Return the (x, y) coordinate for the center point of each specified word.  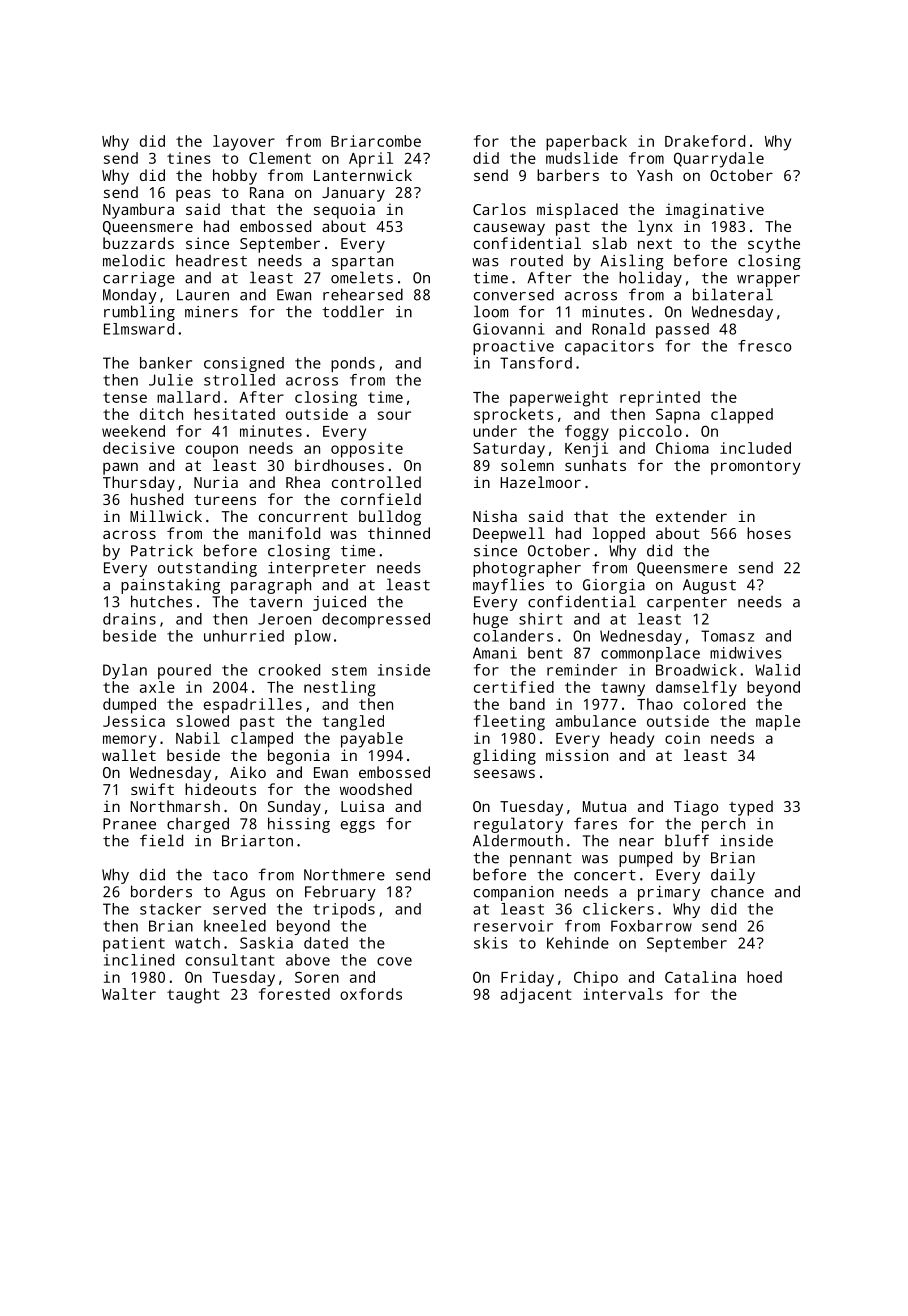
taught (193, 996)
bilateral (733, 294)
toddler (353, 311)
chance (737, 891)
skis (491, 943)
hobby (235, 177)
